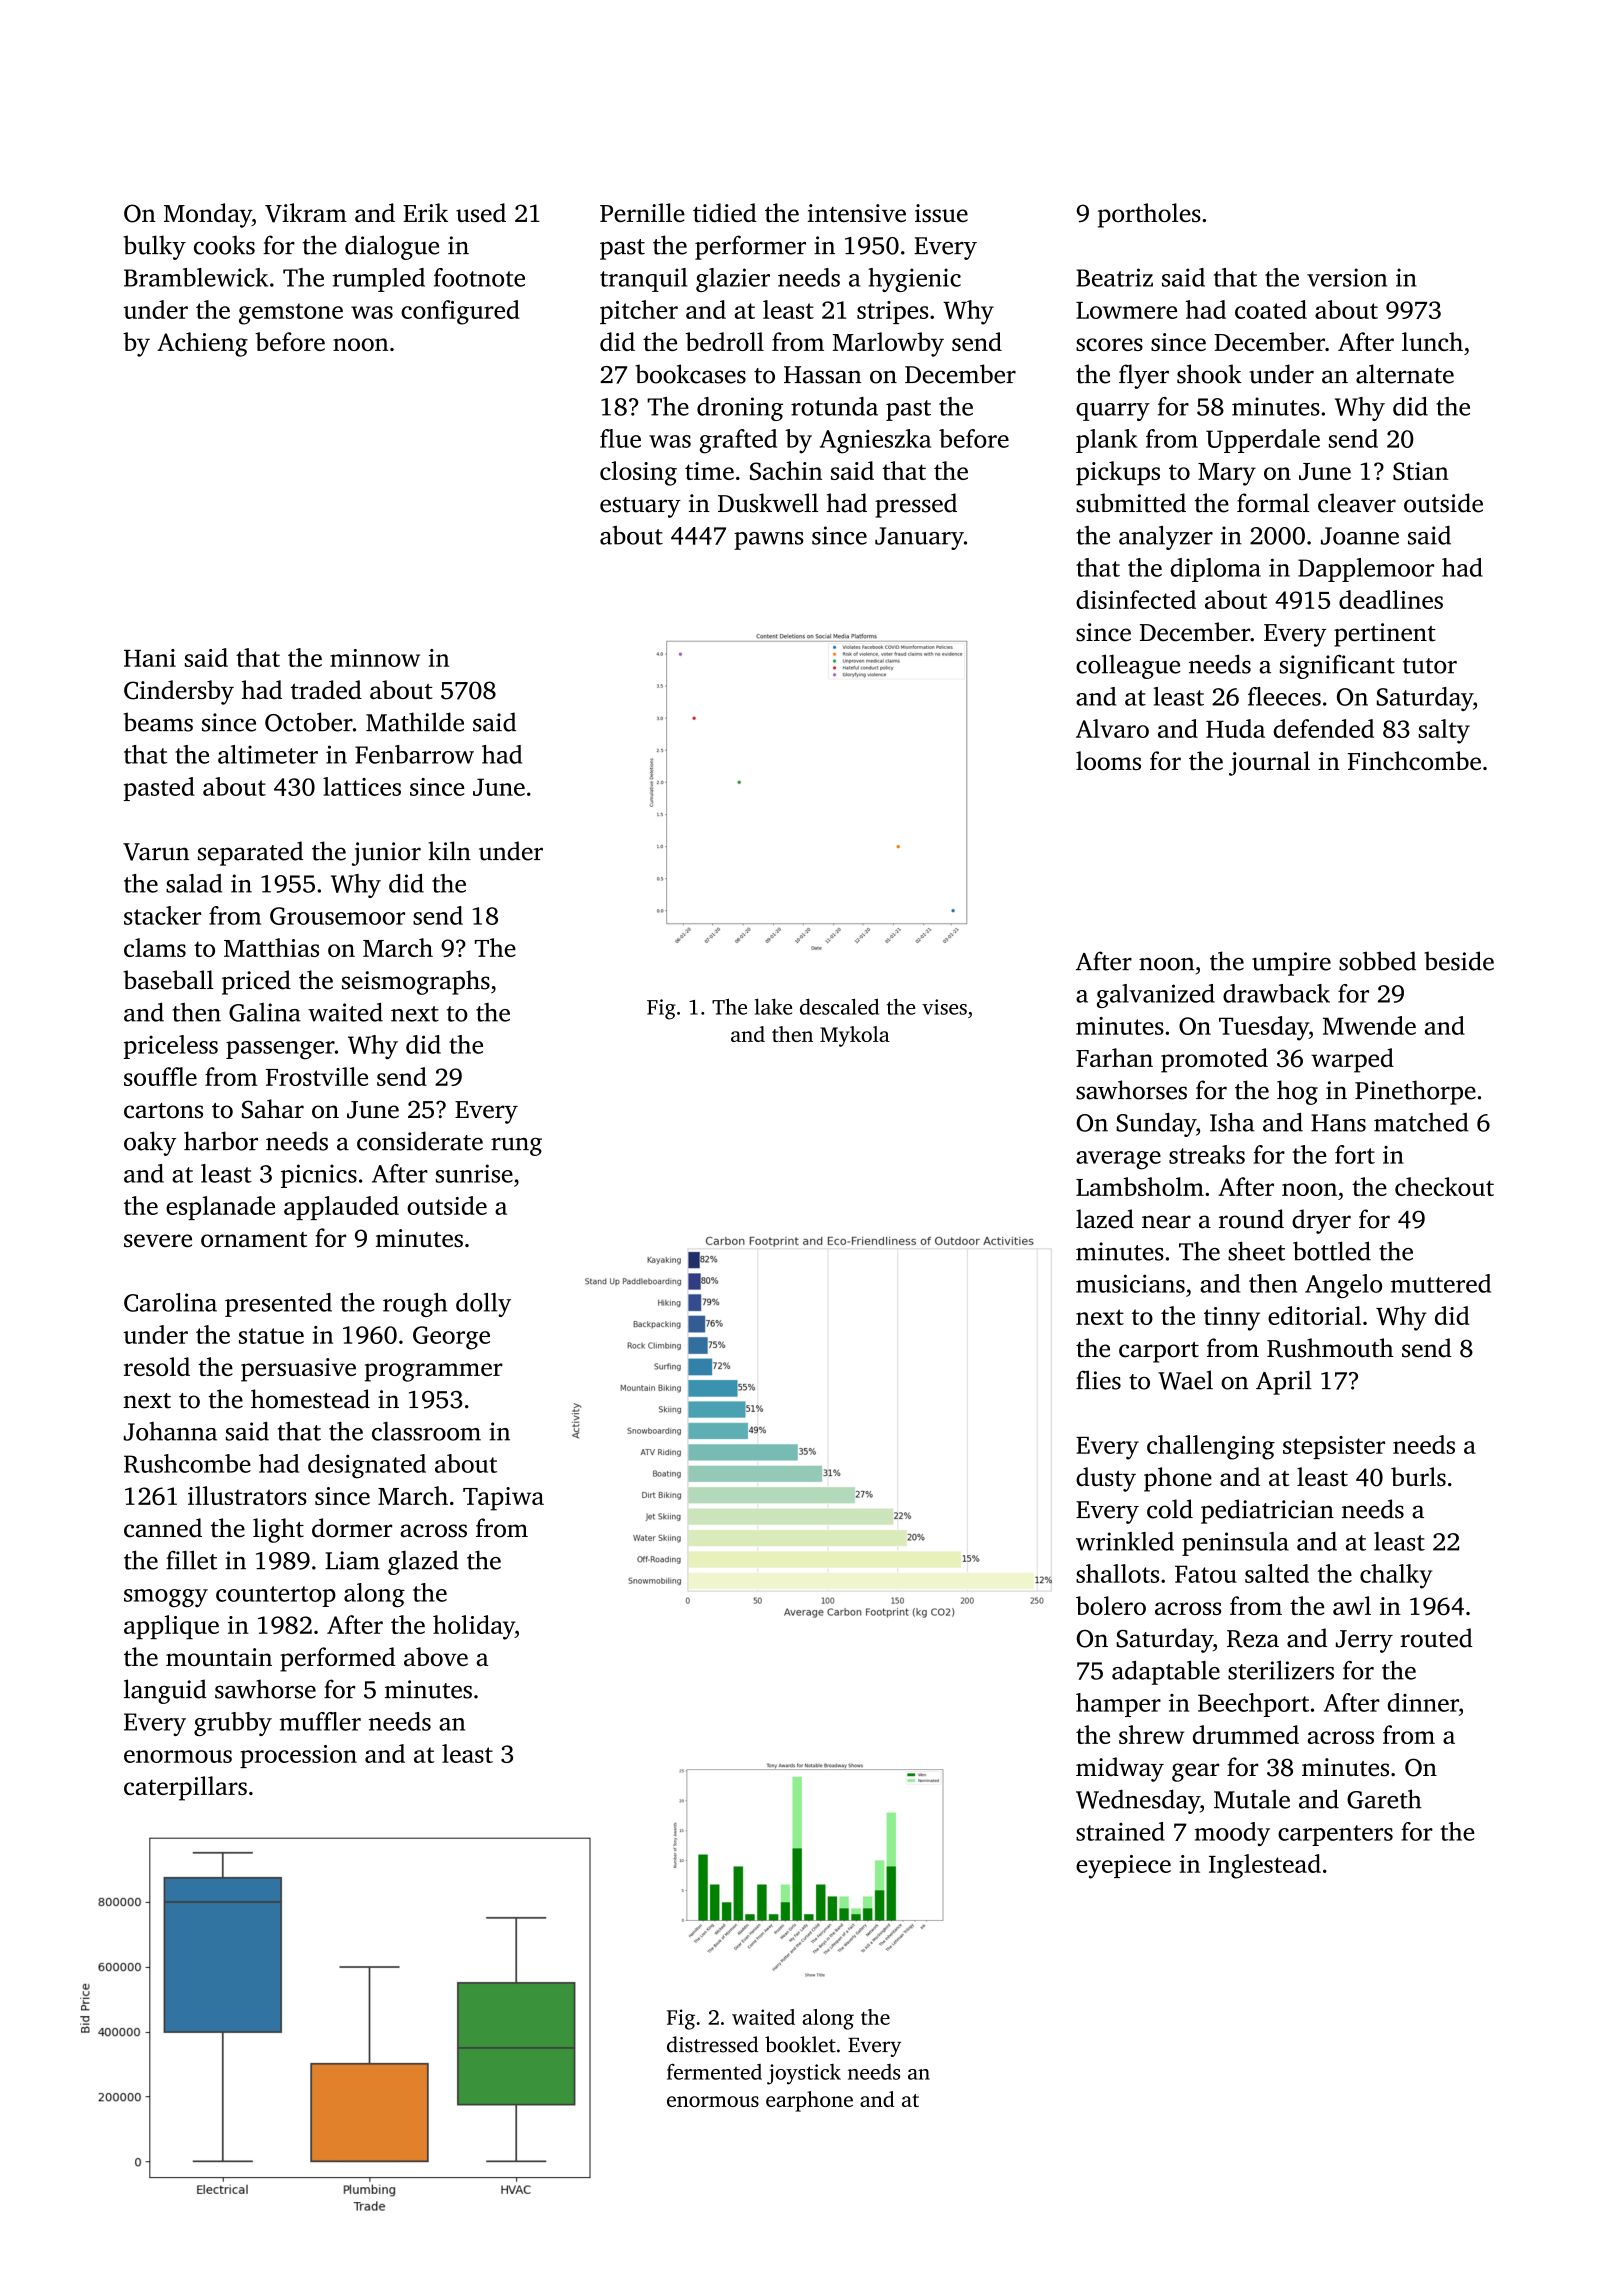 The width and height of the image is (1620, 2292). Describe the element at coordinates (1111, 1605) in the image. I see `bolero` at that location.
